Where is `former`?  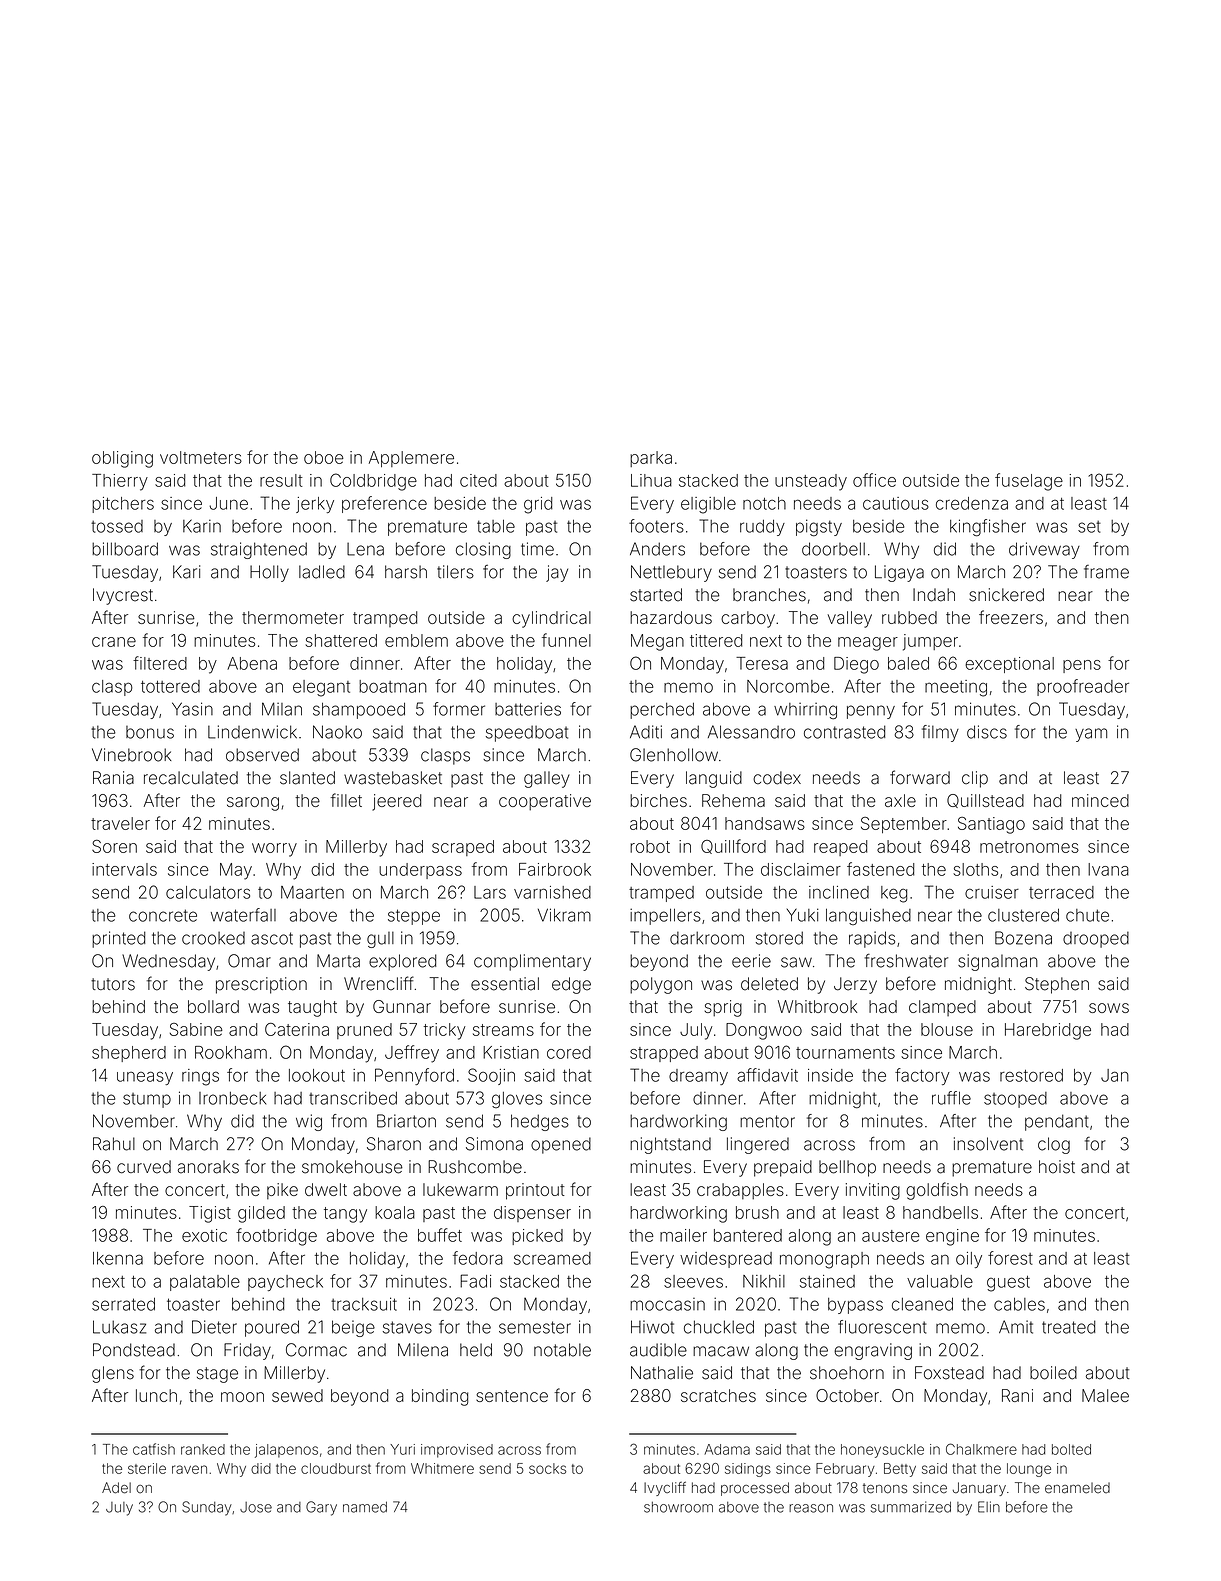
former is located at coordinates (459, 709).
